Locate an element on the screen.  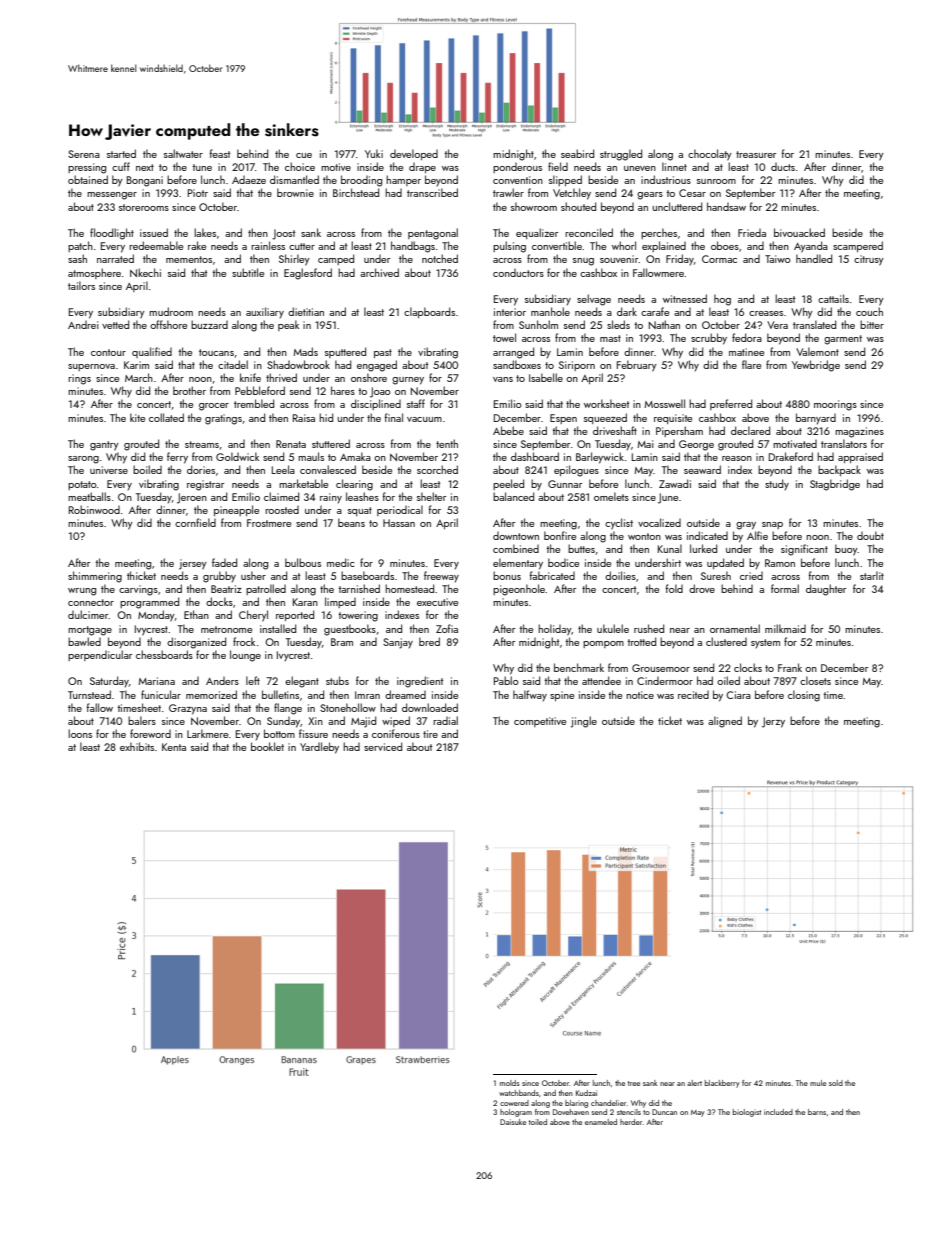
Daisuke is located at coordinates (513, 1122).
